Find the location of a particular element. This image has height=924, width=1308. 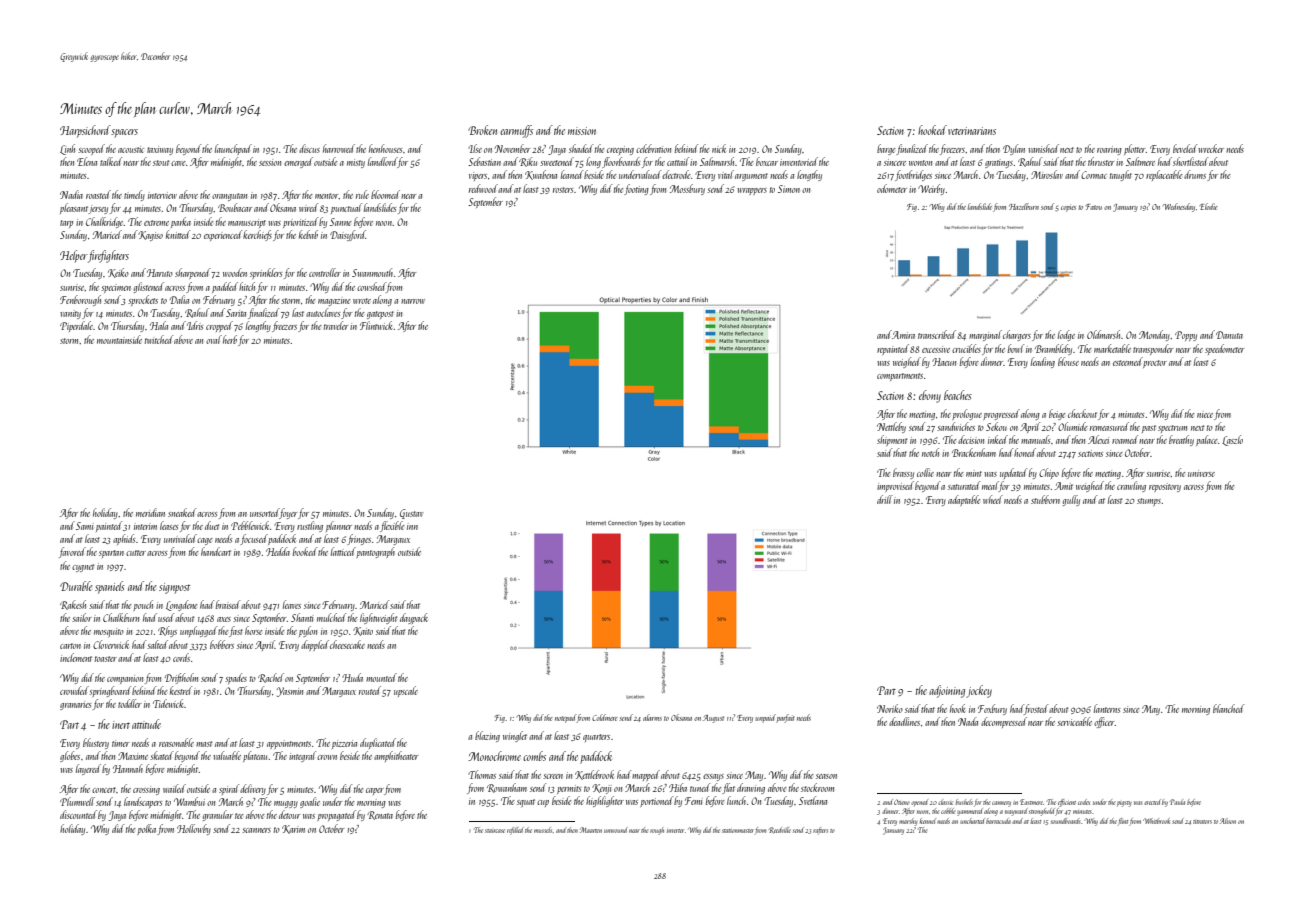

Hazelburn is located at coordinates (1024, 206).
